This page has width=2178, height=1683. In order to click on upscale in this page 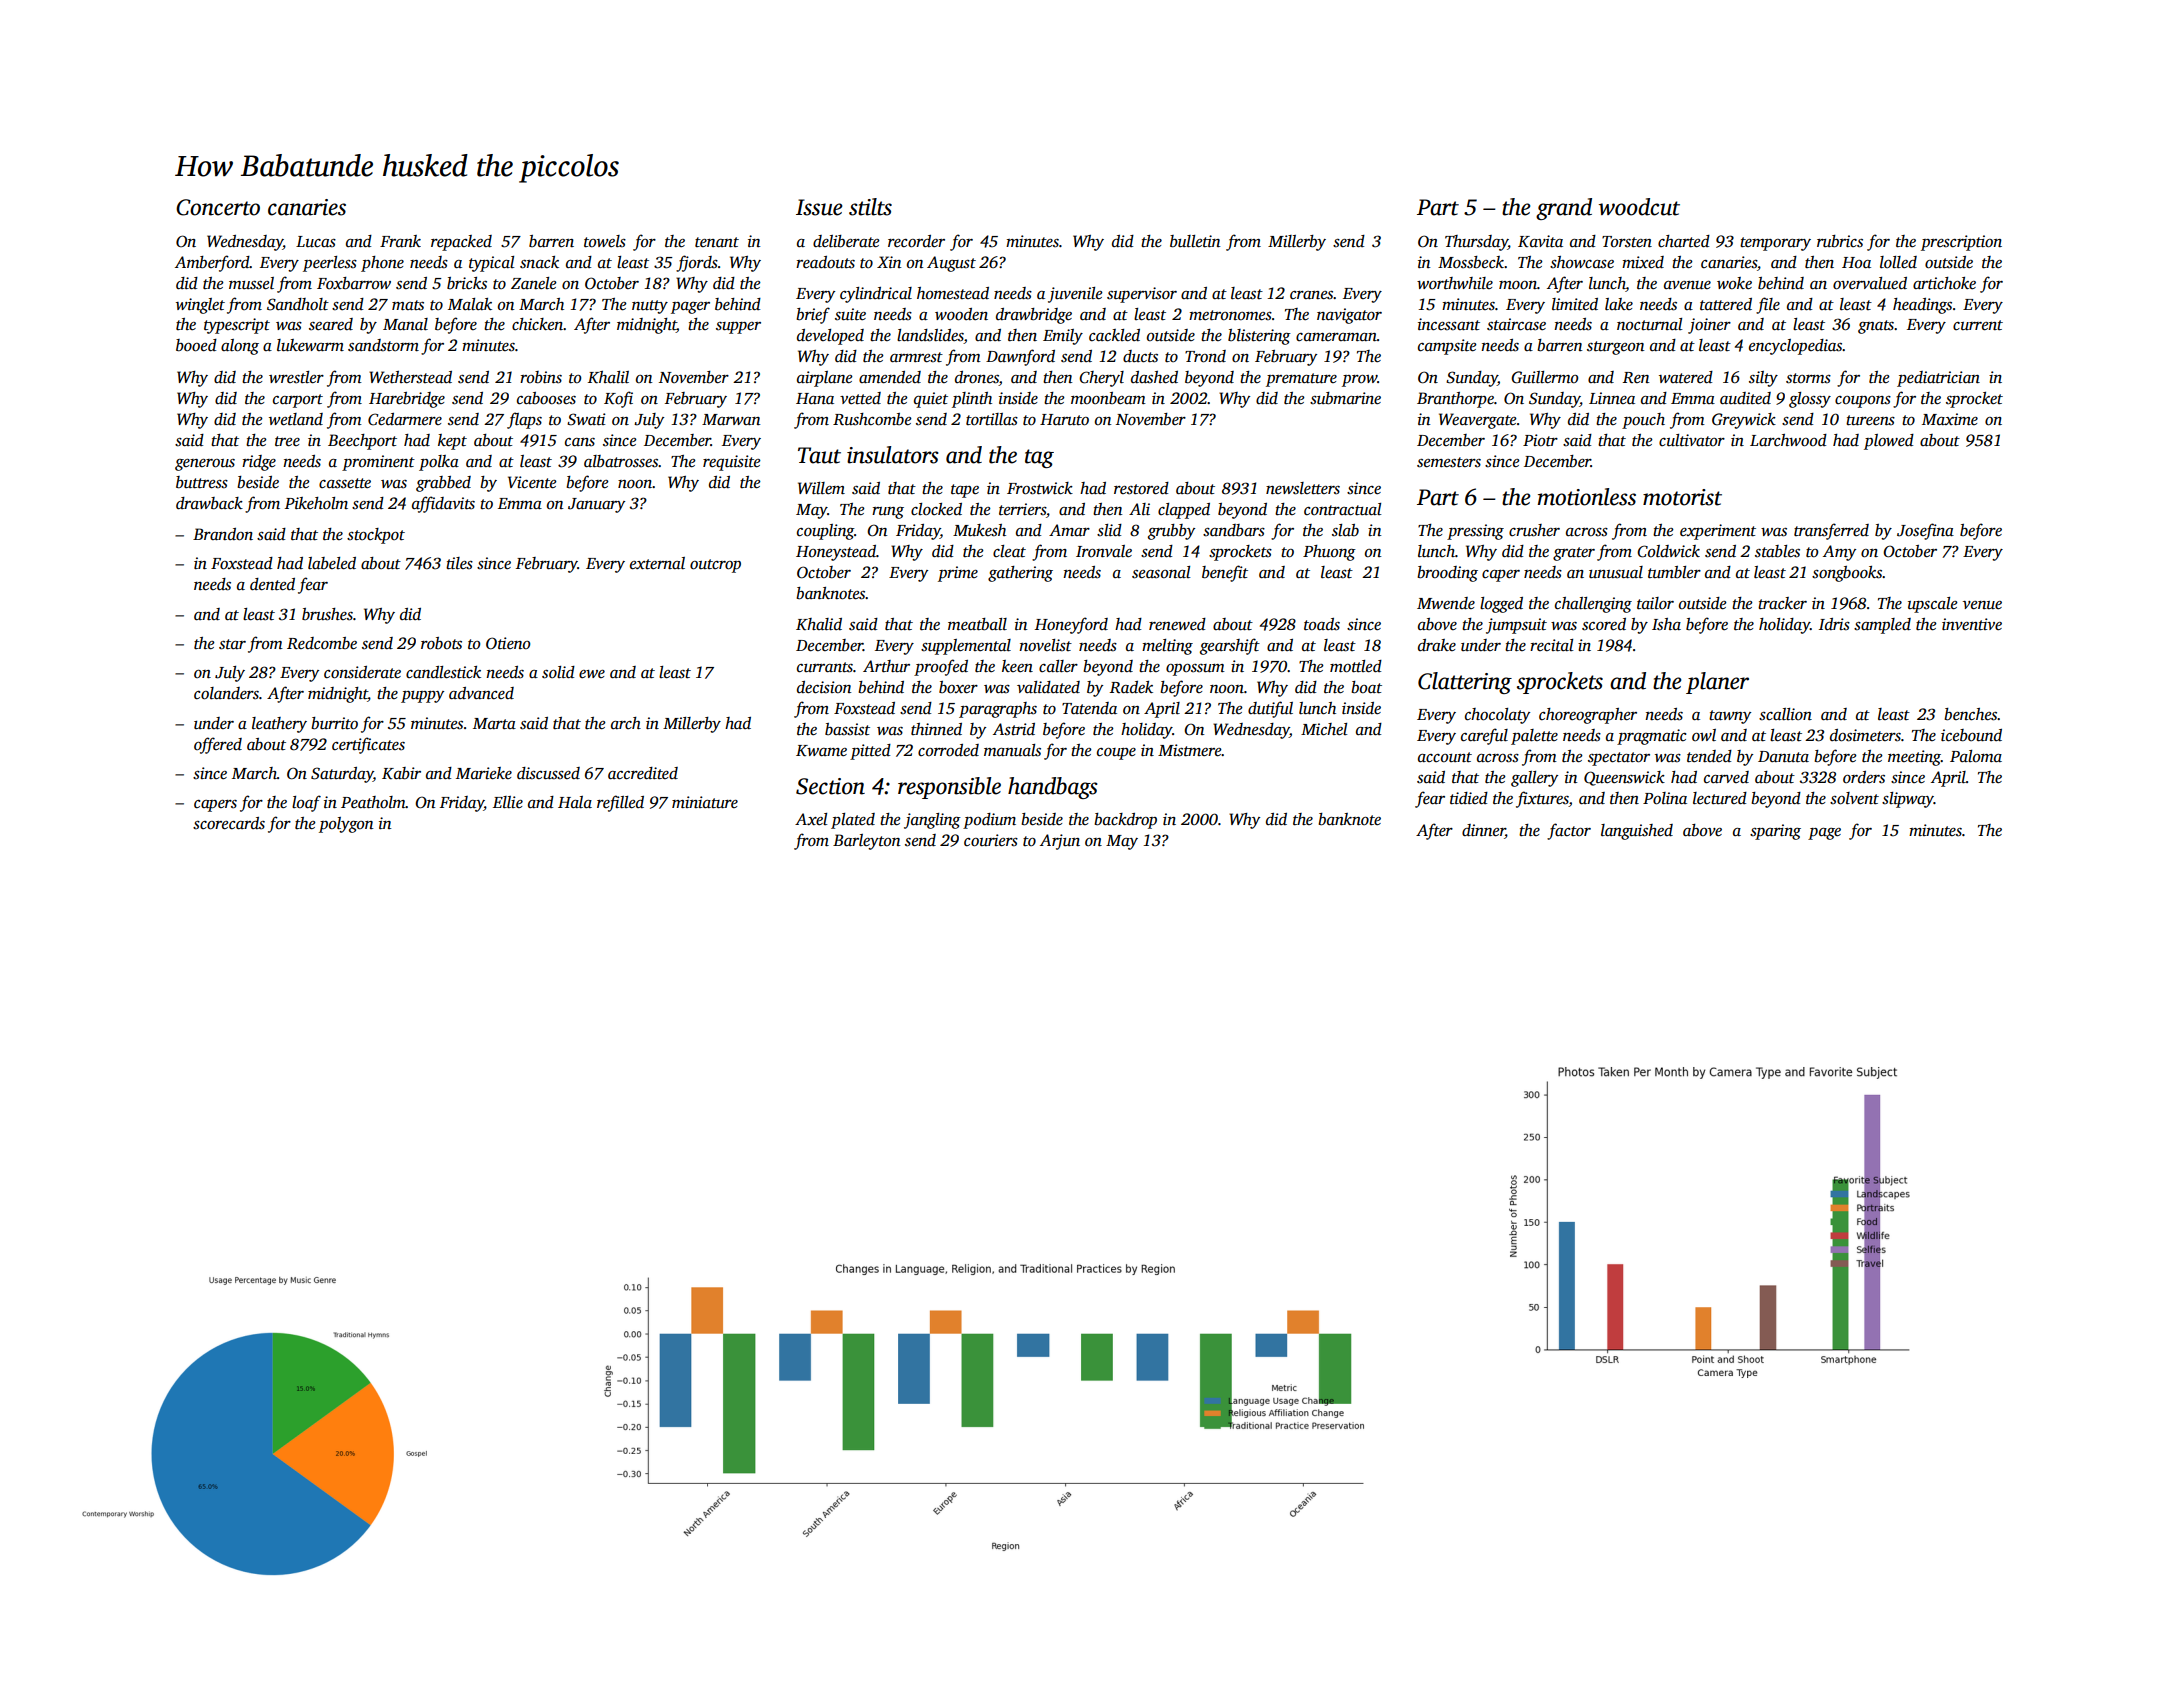, I will do `click(1933, 605)`.
